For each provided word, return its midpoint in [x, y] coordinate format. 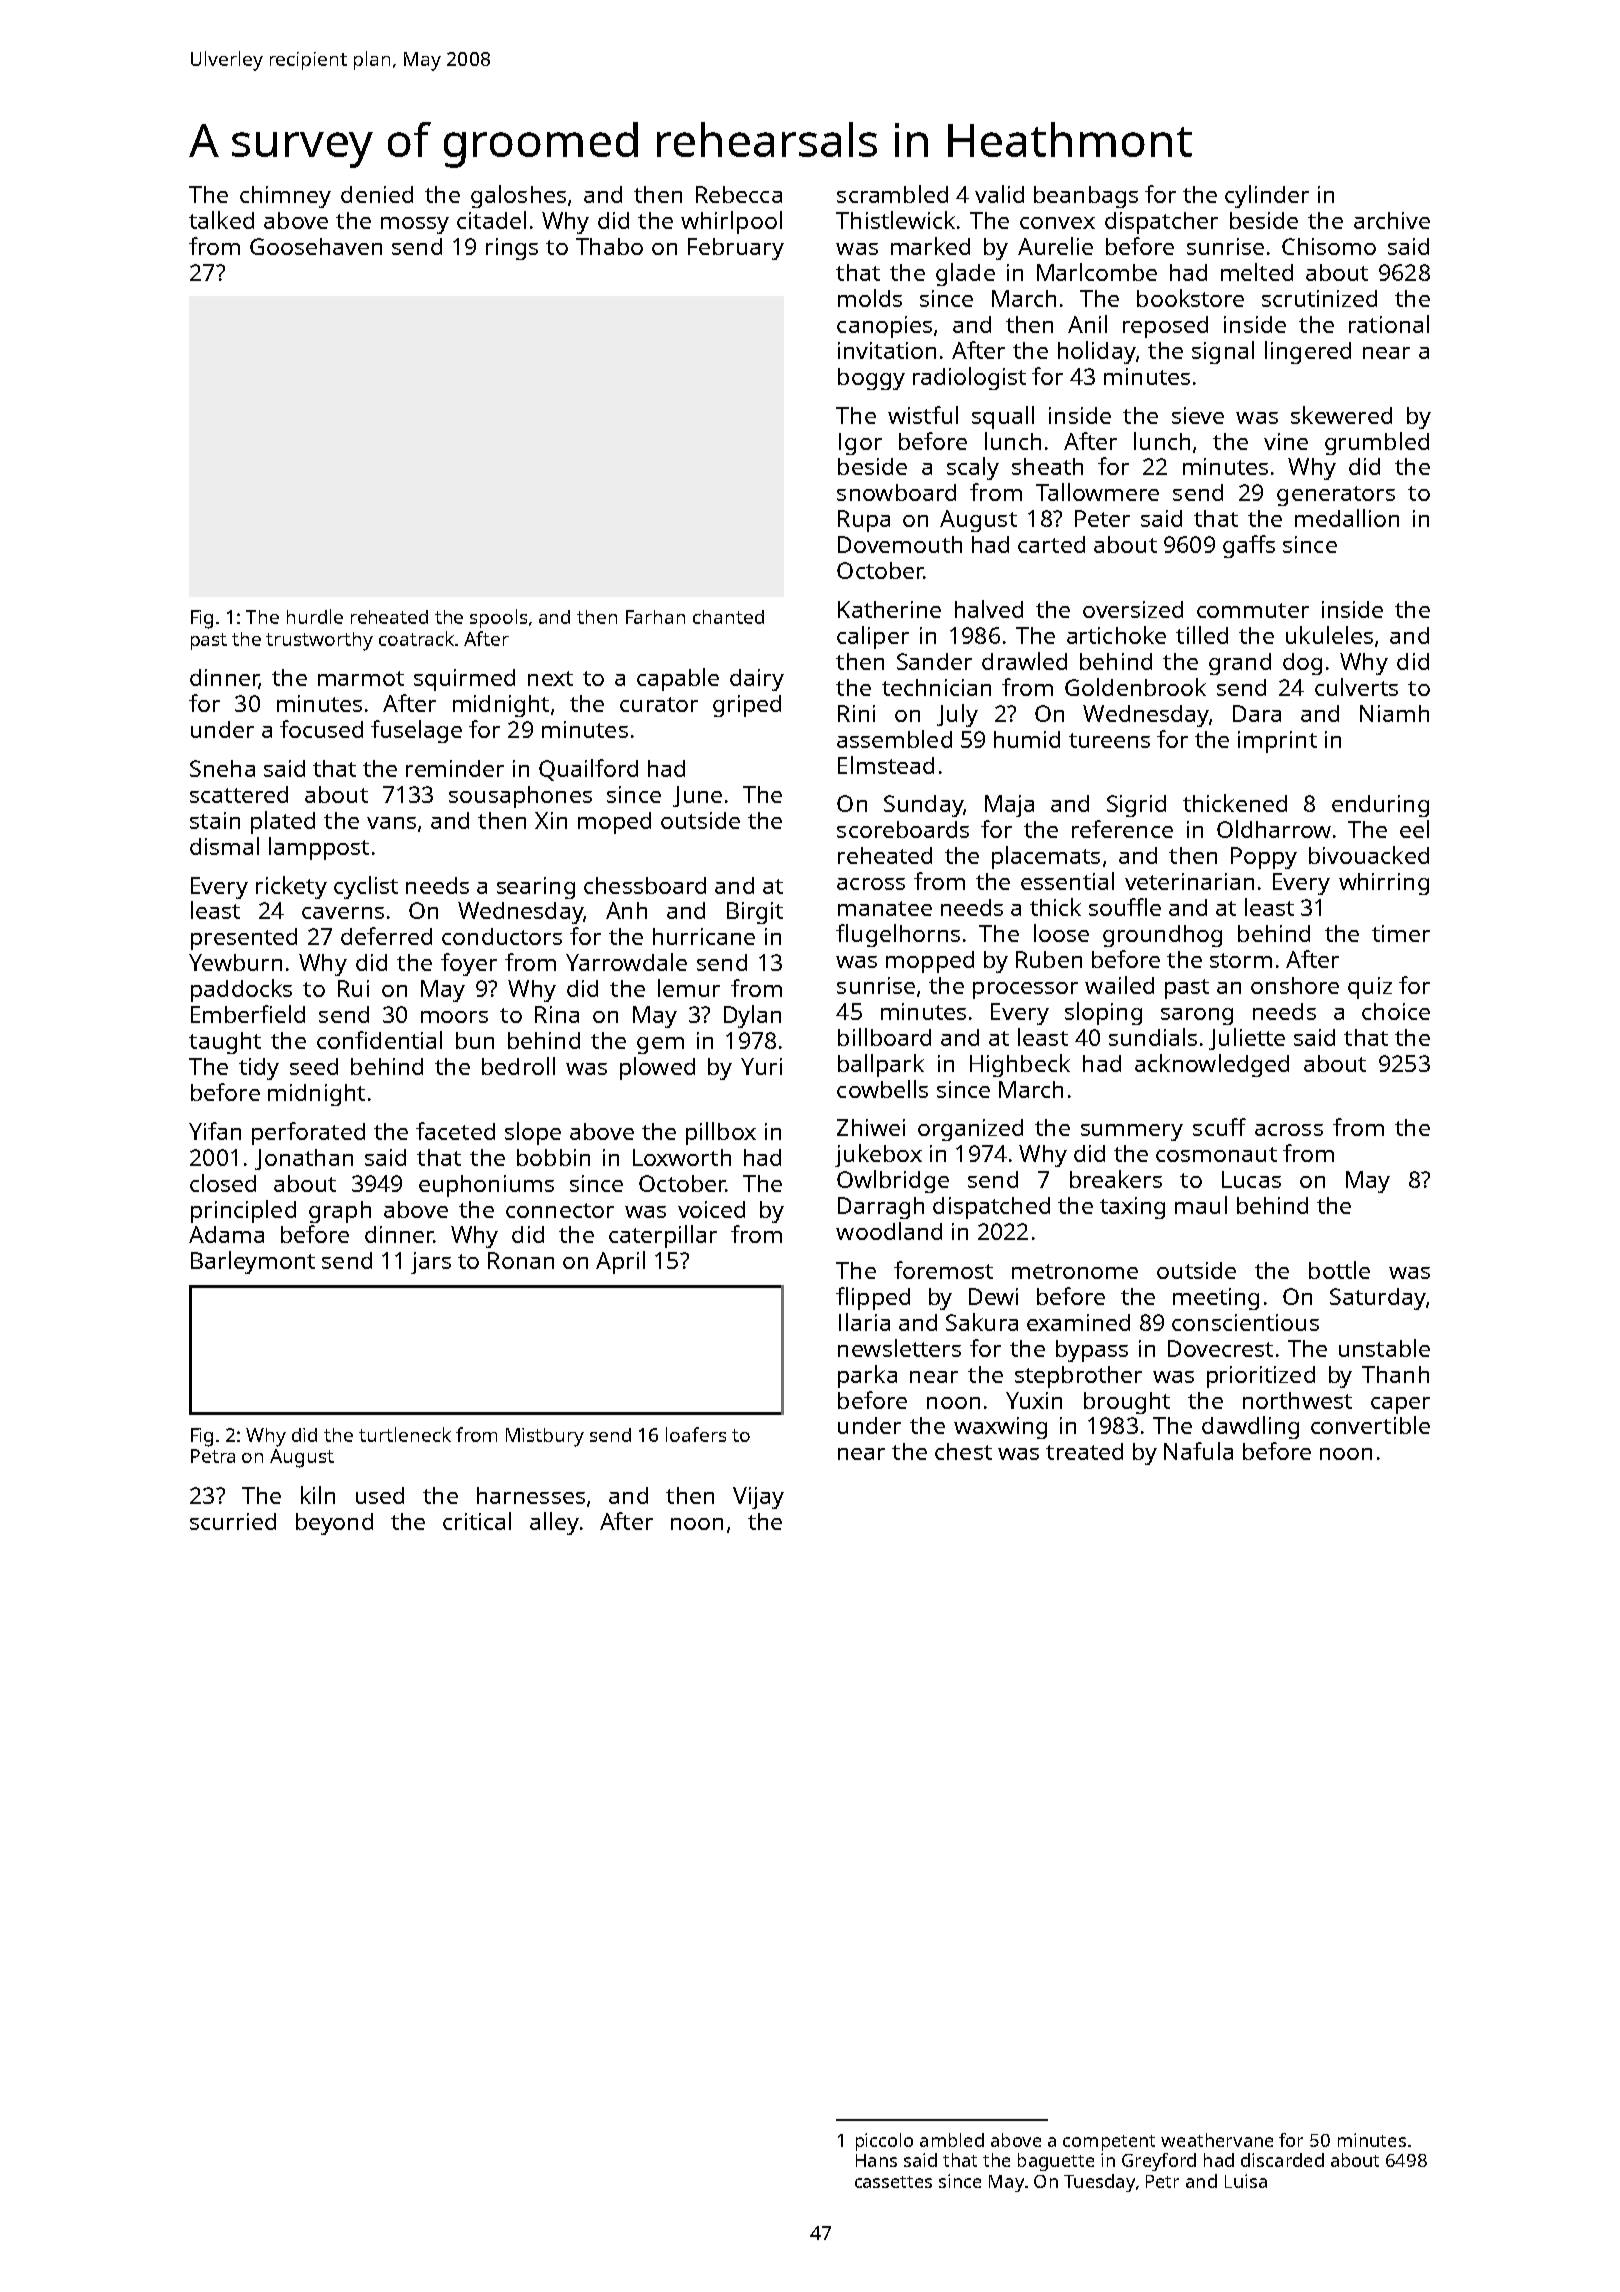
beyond [334, 1524]
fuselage [416, 731]
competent [1109, 2143]
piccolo [884, 2142]
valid [999, 194]
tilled [1202, 635]
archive [1392, 220]
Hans [876, 2160]
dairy [757, 680]
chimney [285, 197]
